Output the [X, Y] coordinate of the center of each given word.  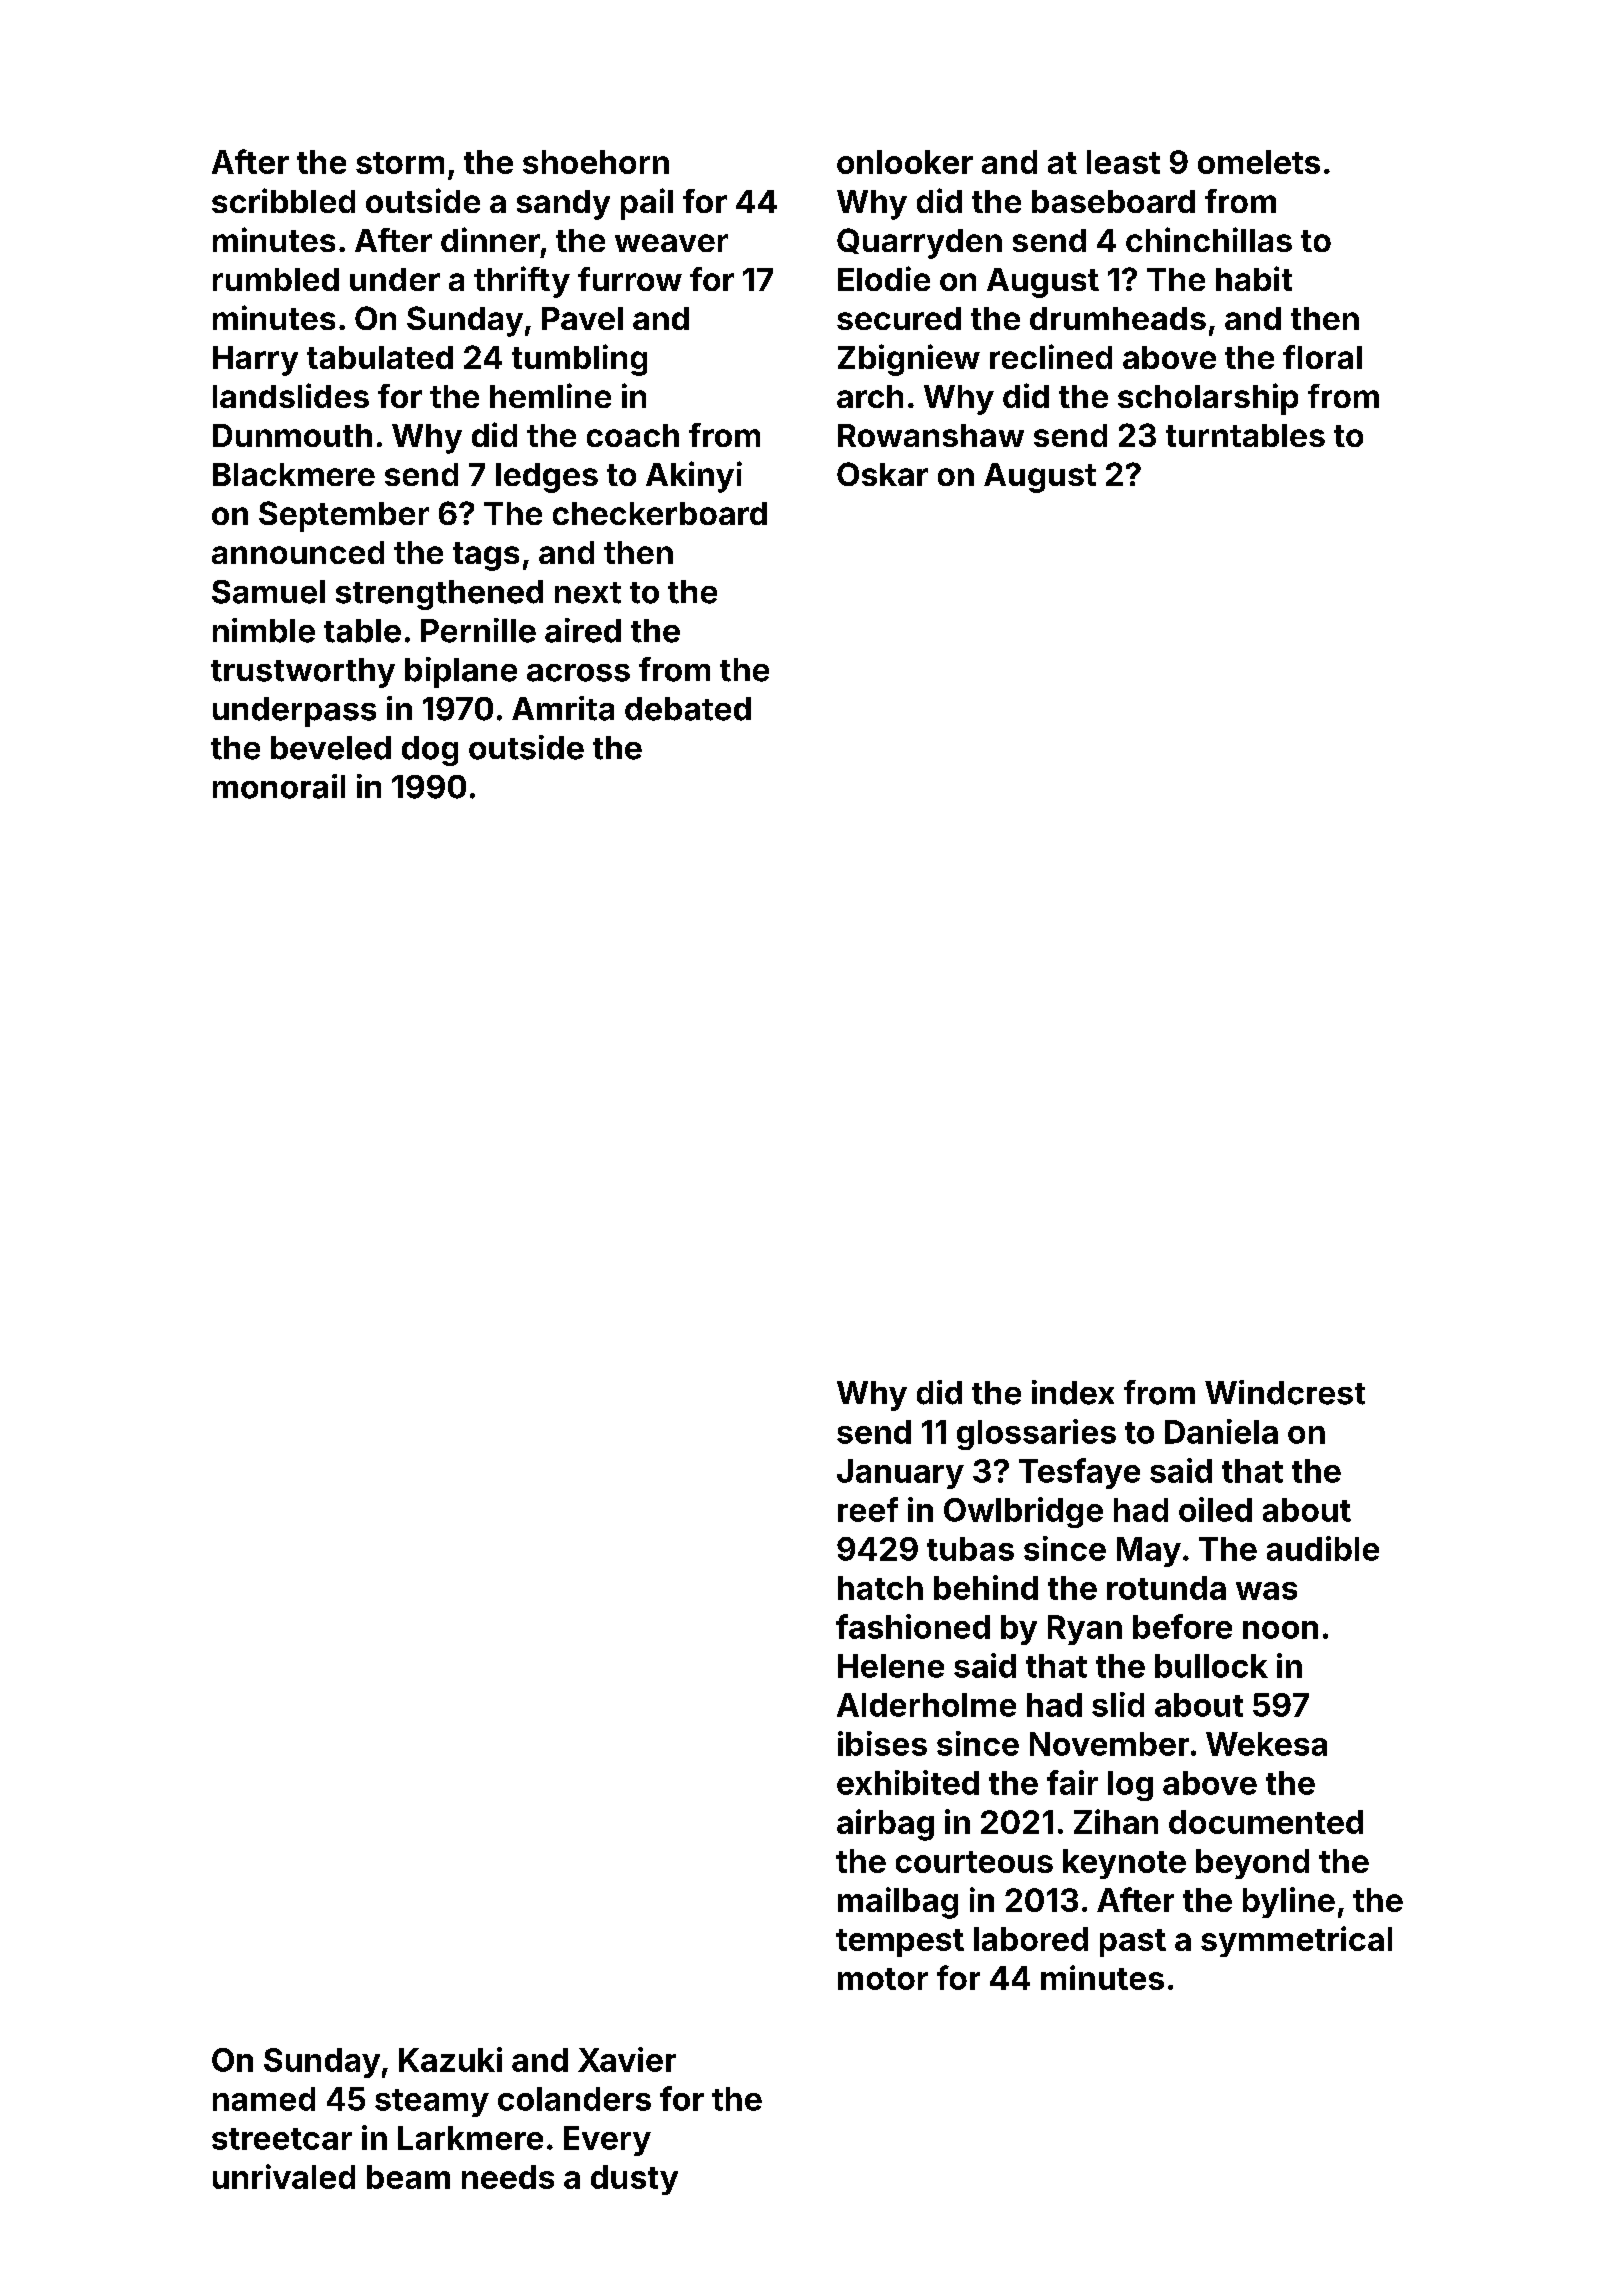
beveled [331, 748]
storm [400, 163]
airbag [885, 1825]
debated [688, 709]
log [1130, 1786]
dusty [634, 2180]
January [900, 1474]
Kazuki [450, 2059]
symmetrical [1296, 1941]
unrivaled [284, 2176]
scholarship [1208, 399]
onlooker [905, 162]
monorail [279, 786]
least [1123, 162]
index [1073, 1392]
